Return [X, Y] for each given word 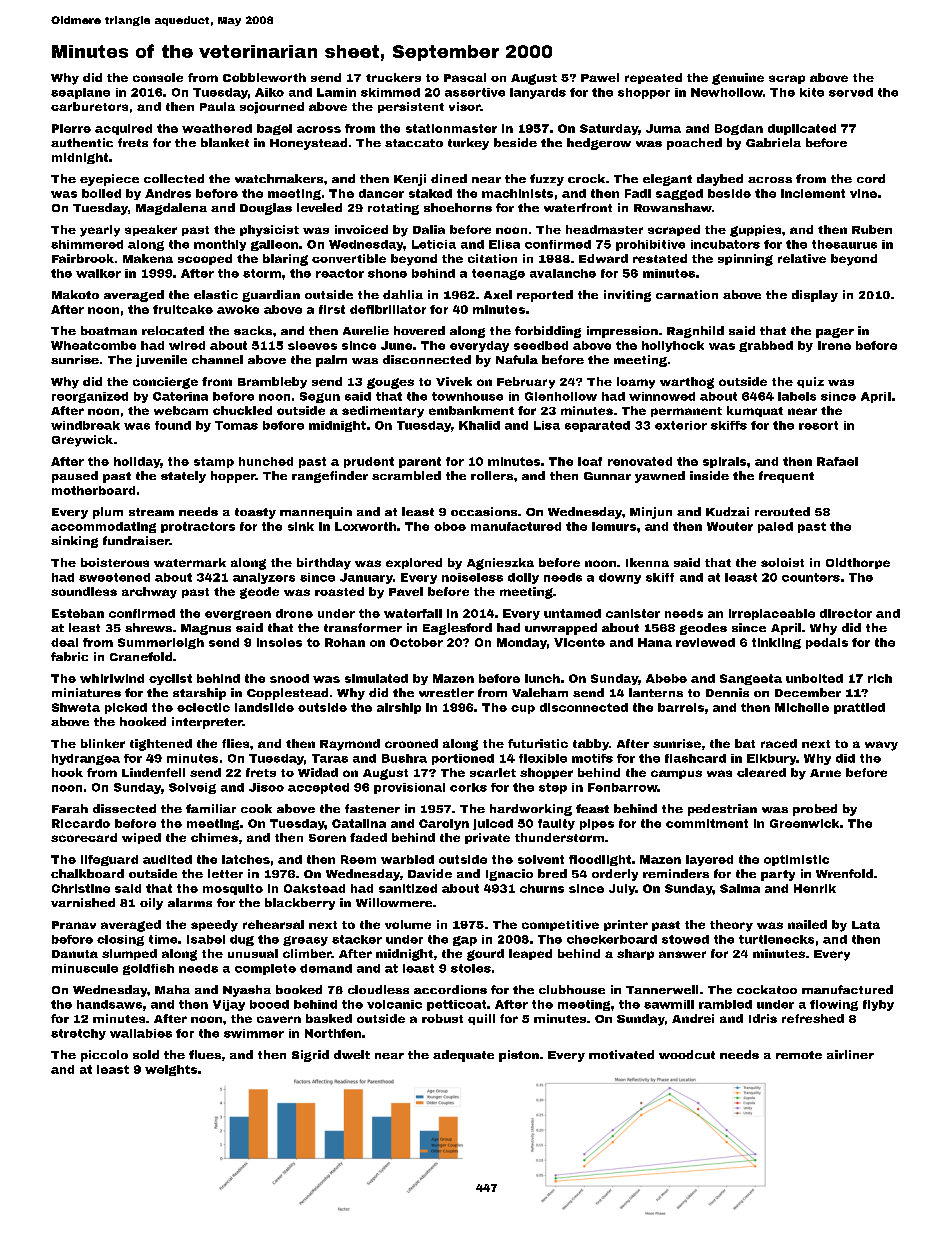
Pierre [71, 128]
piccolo [104, 1056]
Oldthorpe [858, 563]
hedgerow [599, 144]
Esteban [78, 613]
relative [802, 258]
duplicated [802, 129]
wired [187, 345]
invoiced [361, 229]
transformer [363, 627]
